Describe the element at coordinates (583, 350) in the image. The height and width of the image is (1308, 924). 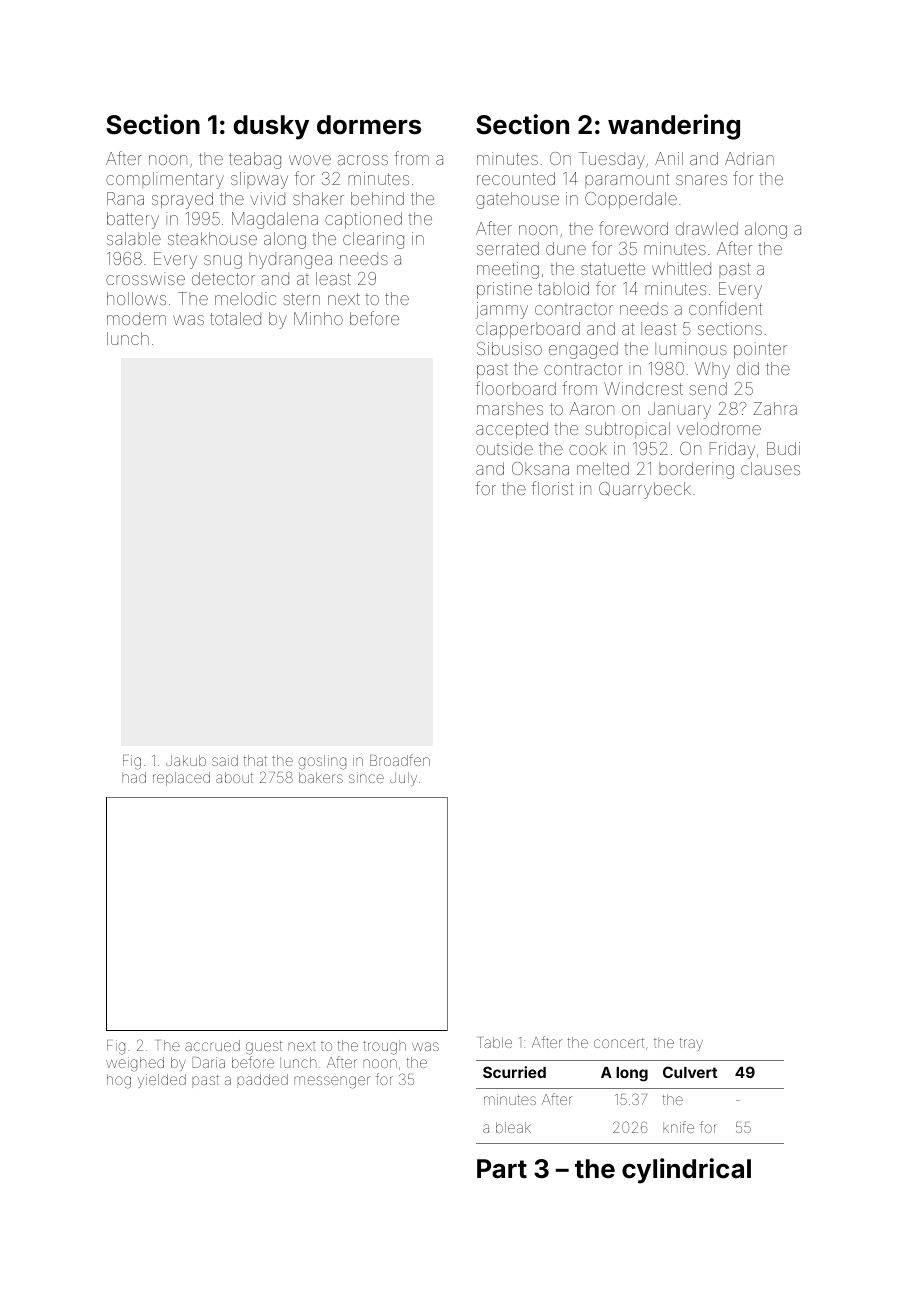
I see `engaged` at that location.
